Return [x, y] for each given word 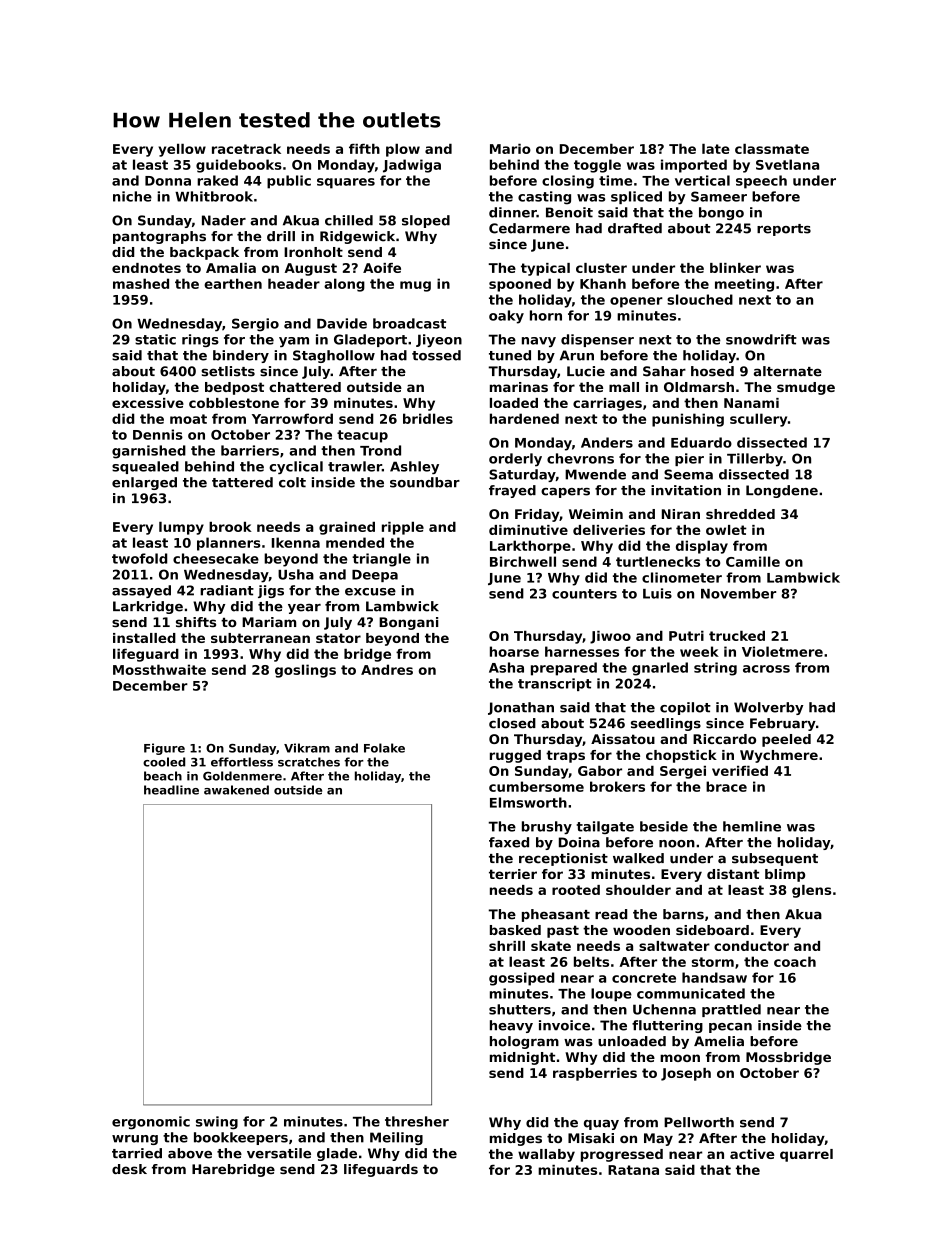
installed [144, 638]
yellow [182, 150]
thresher [417, 1121]
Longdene [782, 491]
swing [217, 1123]
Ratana [633, 1170]
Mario [510, 149]
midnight [522, 1058]
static [155, 339]
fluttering [667, 1026]
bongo [721, 213]
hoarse [514, 651]
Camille [753, 561]
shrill [507, 946]
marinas [519, 387]
